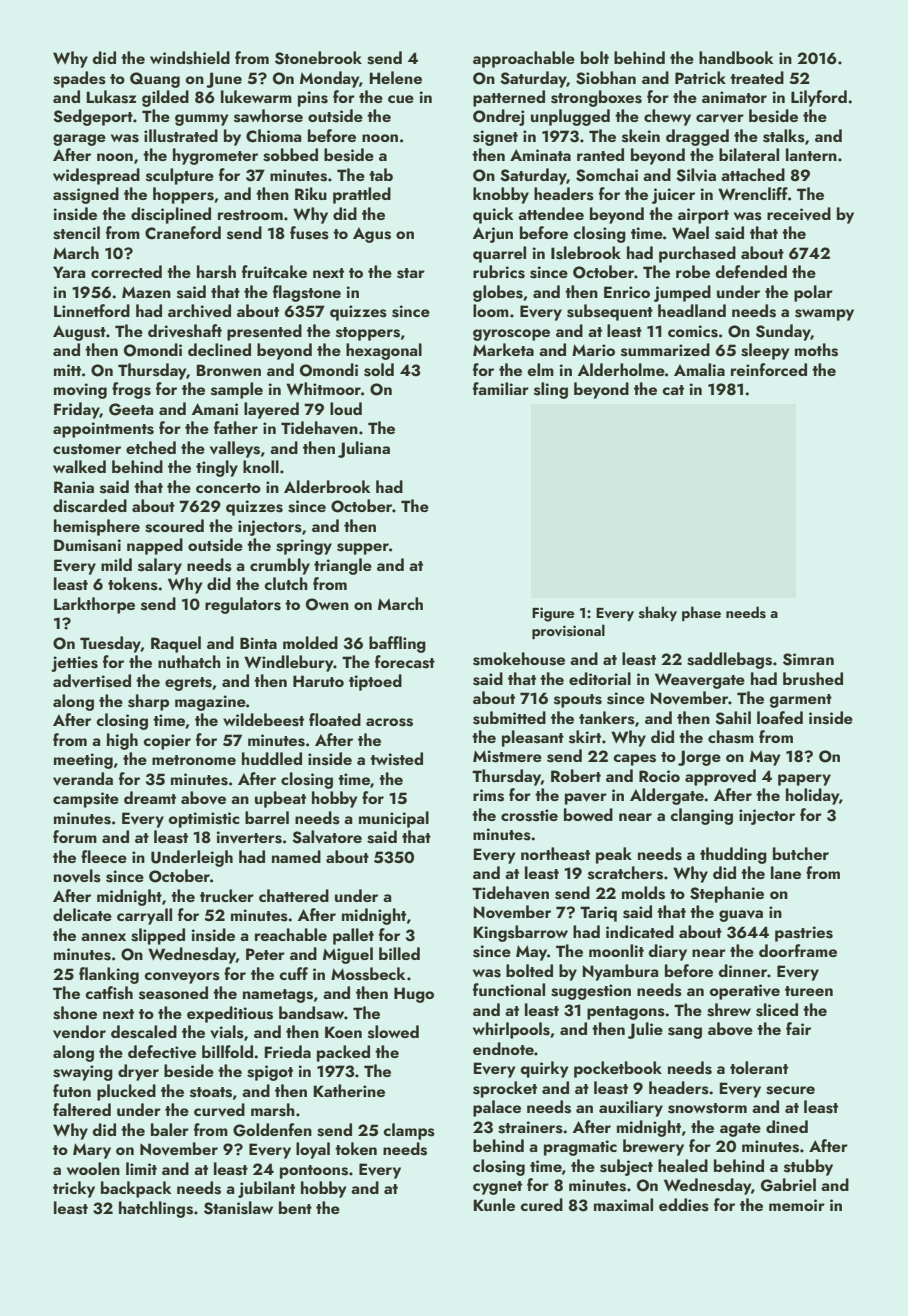  What do you see at coordinates (155, 80) in the document?
I see `Quang` at bounding box center [155, 80].
